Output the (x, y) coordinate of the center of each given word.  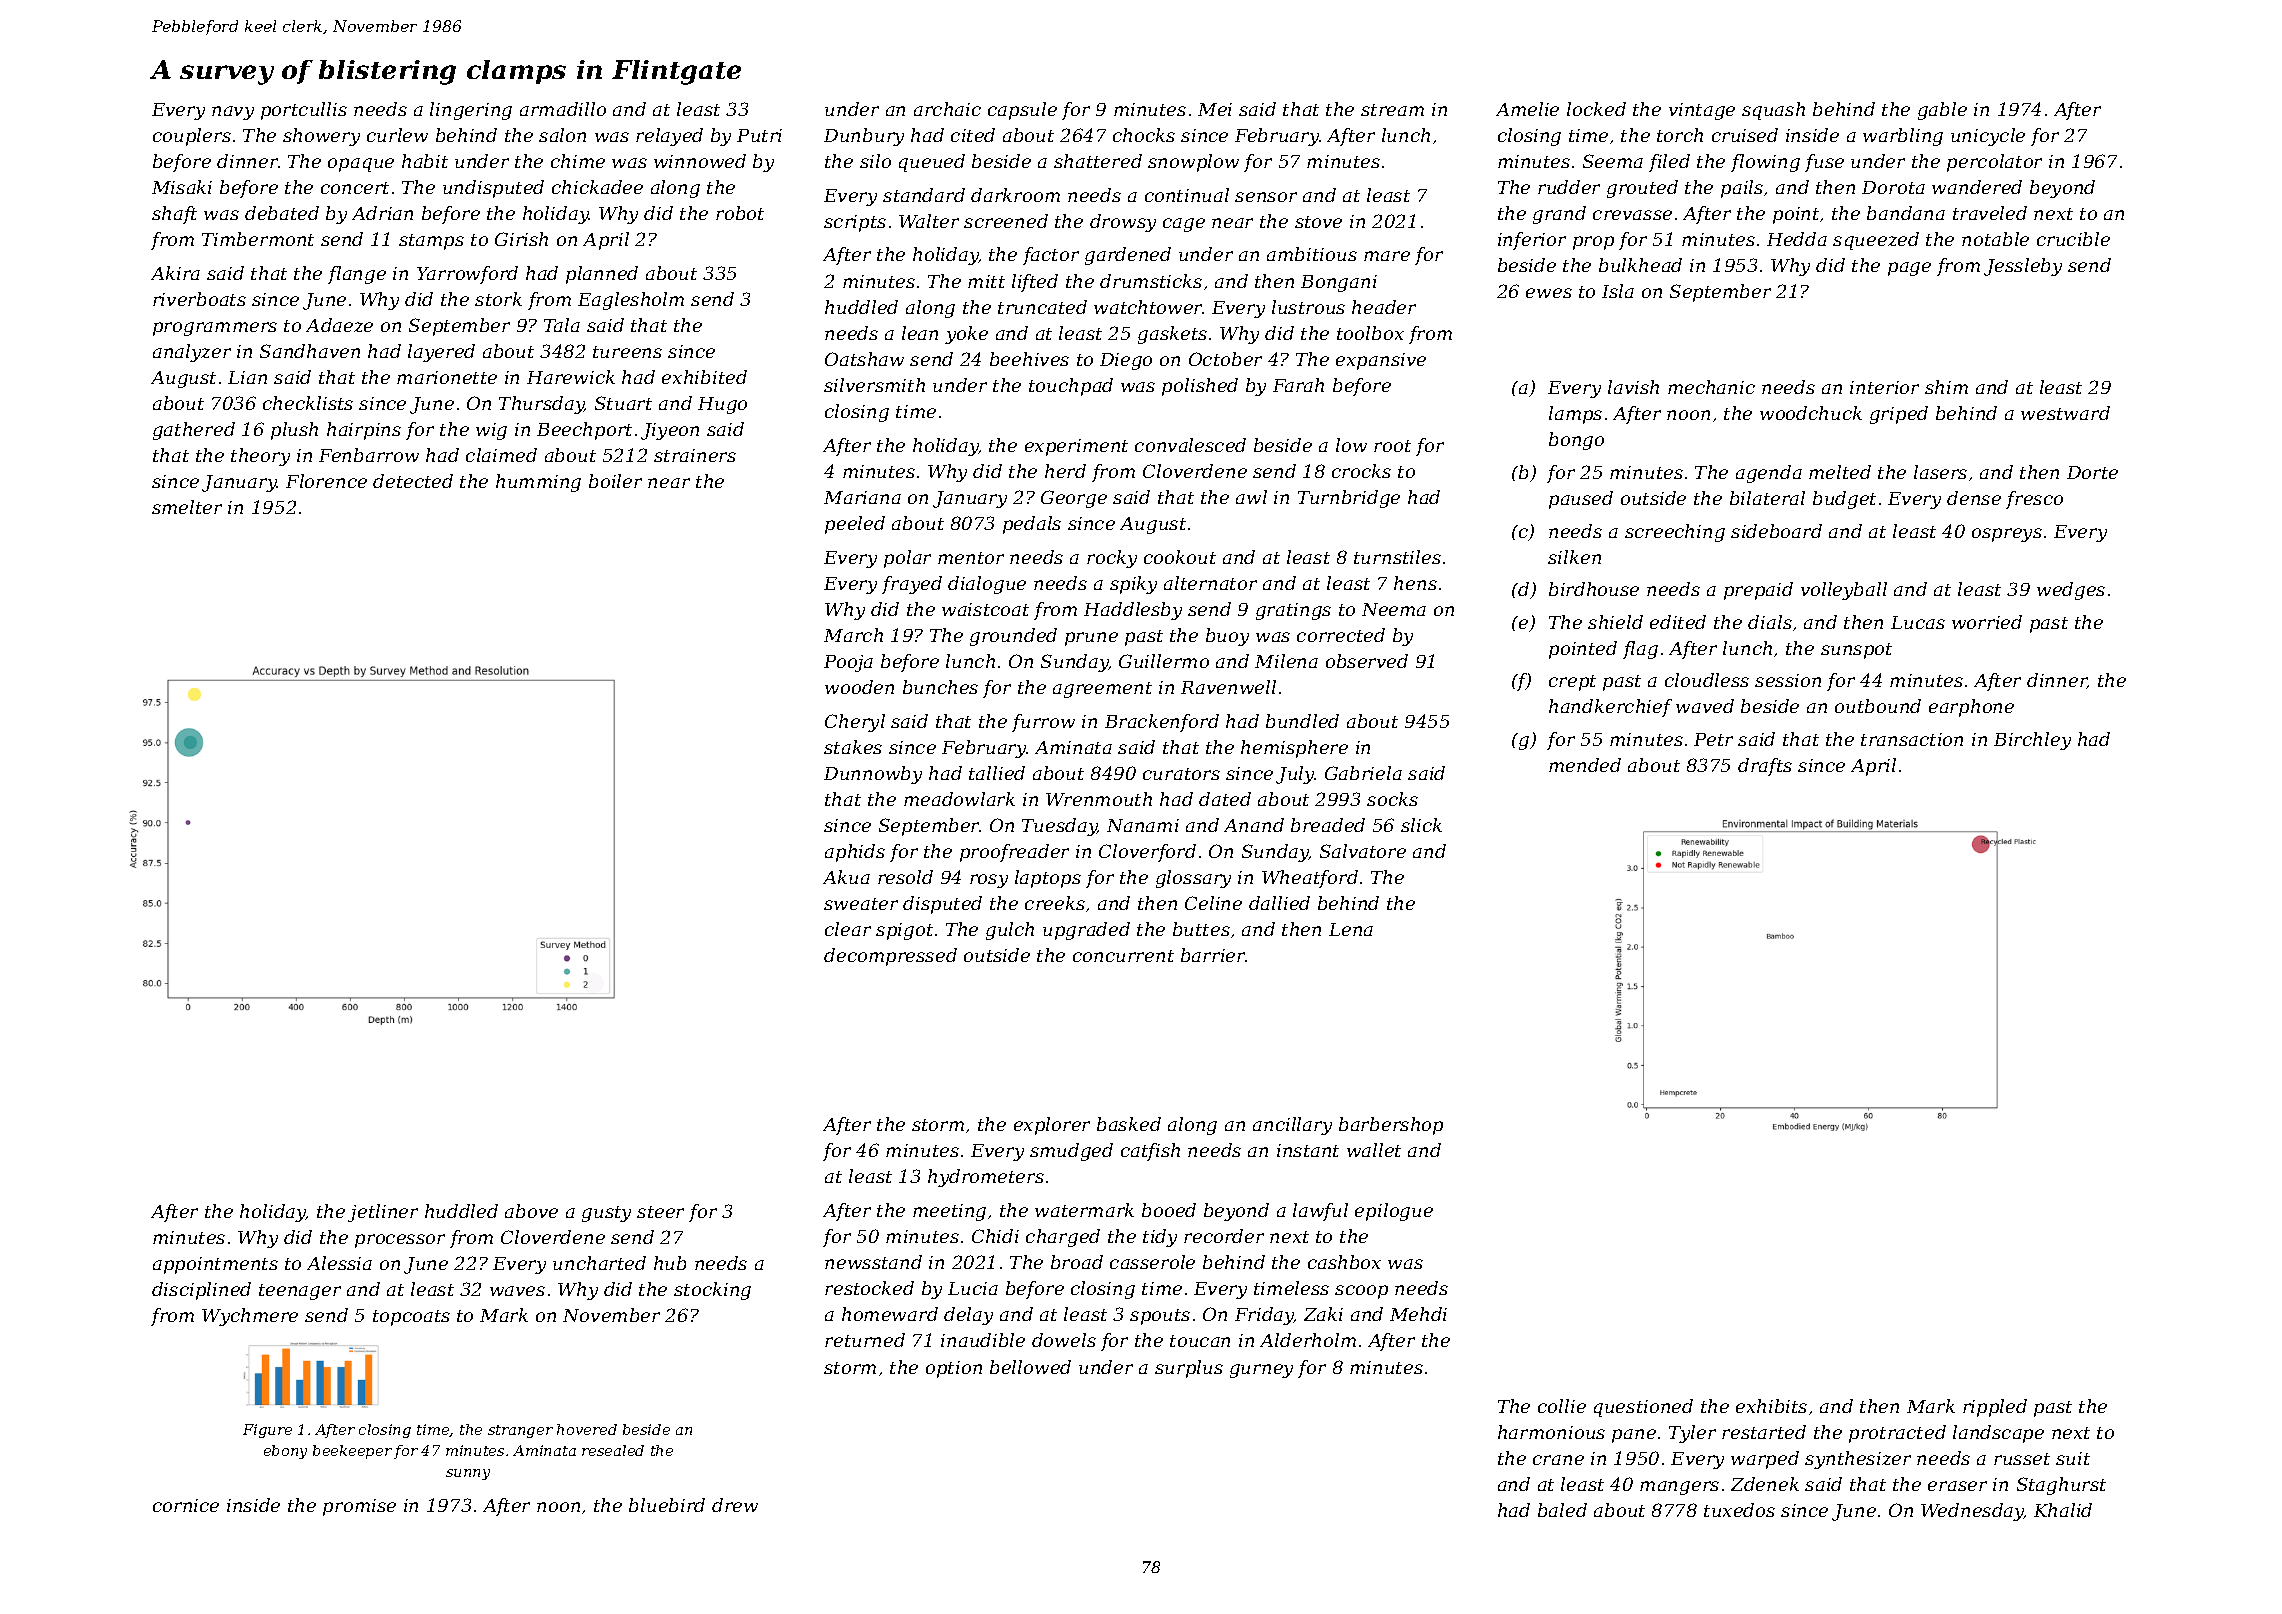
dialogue (987, 585)
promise (359, 1507)
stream (1392, 110)
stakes (853, 747)
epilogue (1394, 1212)
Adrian (382, 213)
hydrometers (986, 1178)
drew (735, 1505)
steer (660, 1212)
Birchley (2032, 741)
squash (1773, 111)
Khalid (2063, 1510)
